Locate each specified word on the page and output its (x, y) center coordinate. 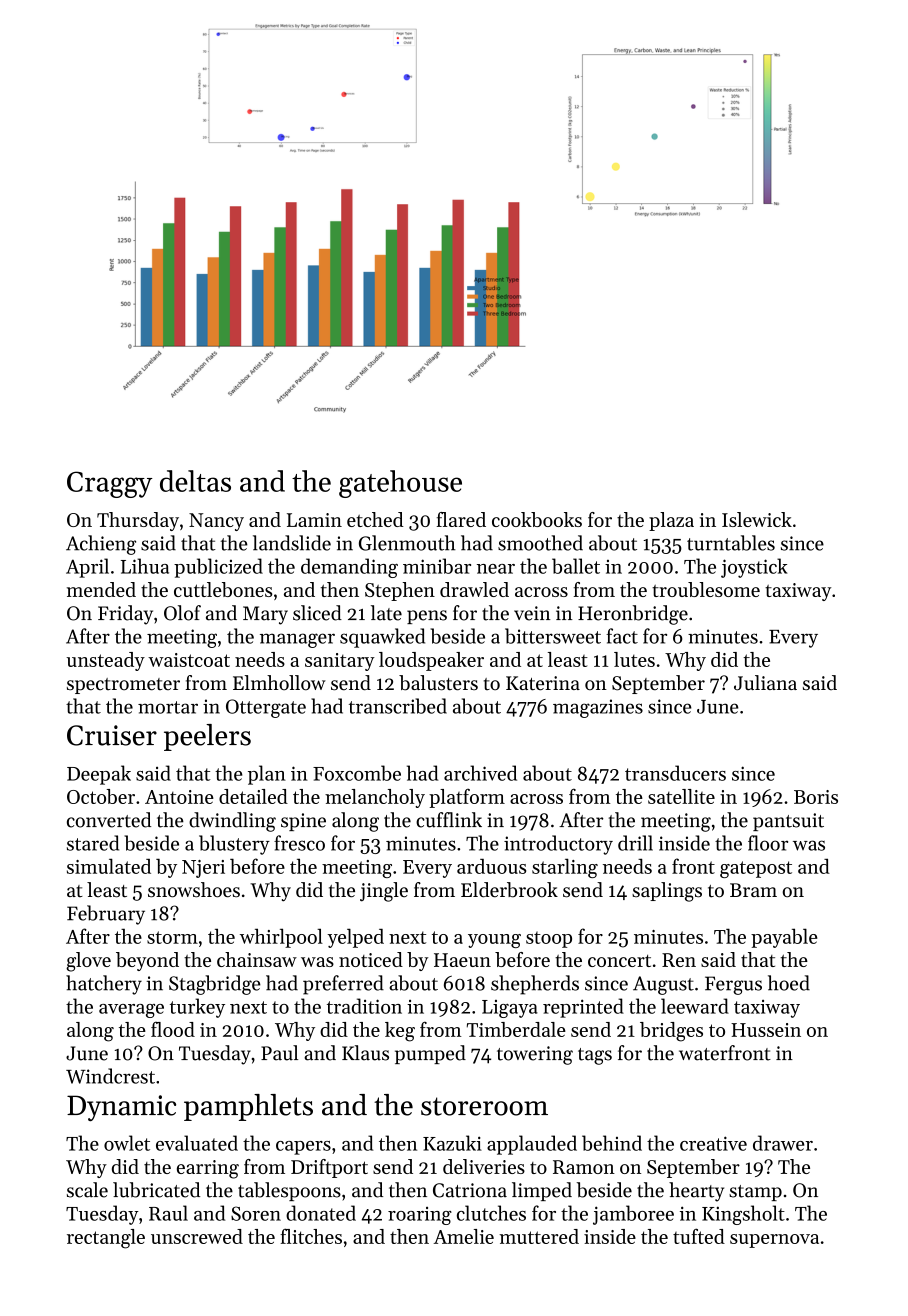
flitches (311, 1236)
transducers (675, 773)
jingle (384, 892)
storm (172, 937)
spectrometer (123, 686)
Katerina (543, 683)
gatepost (756, 869)
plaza (671, 521)
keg (400, 1032)
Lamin (314, 520)
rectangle (106, 1239)
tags (595, 1056)
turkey (197, 1008)
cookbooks (537, 519)
